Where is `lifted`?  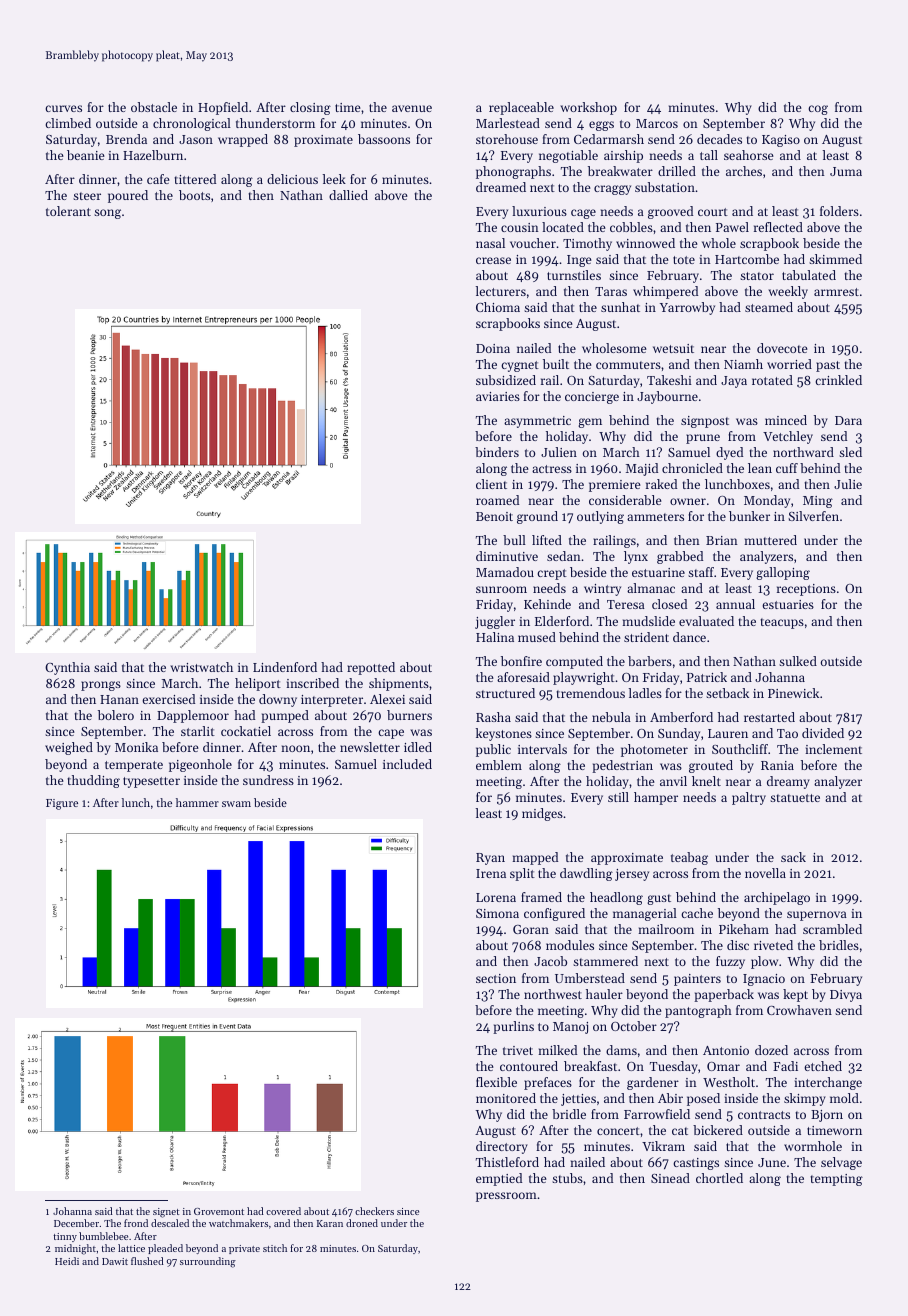 lifted is located at coordinates (547, 540).
